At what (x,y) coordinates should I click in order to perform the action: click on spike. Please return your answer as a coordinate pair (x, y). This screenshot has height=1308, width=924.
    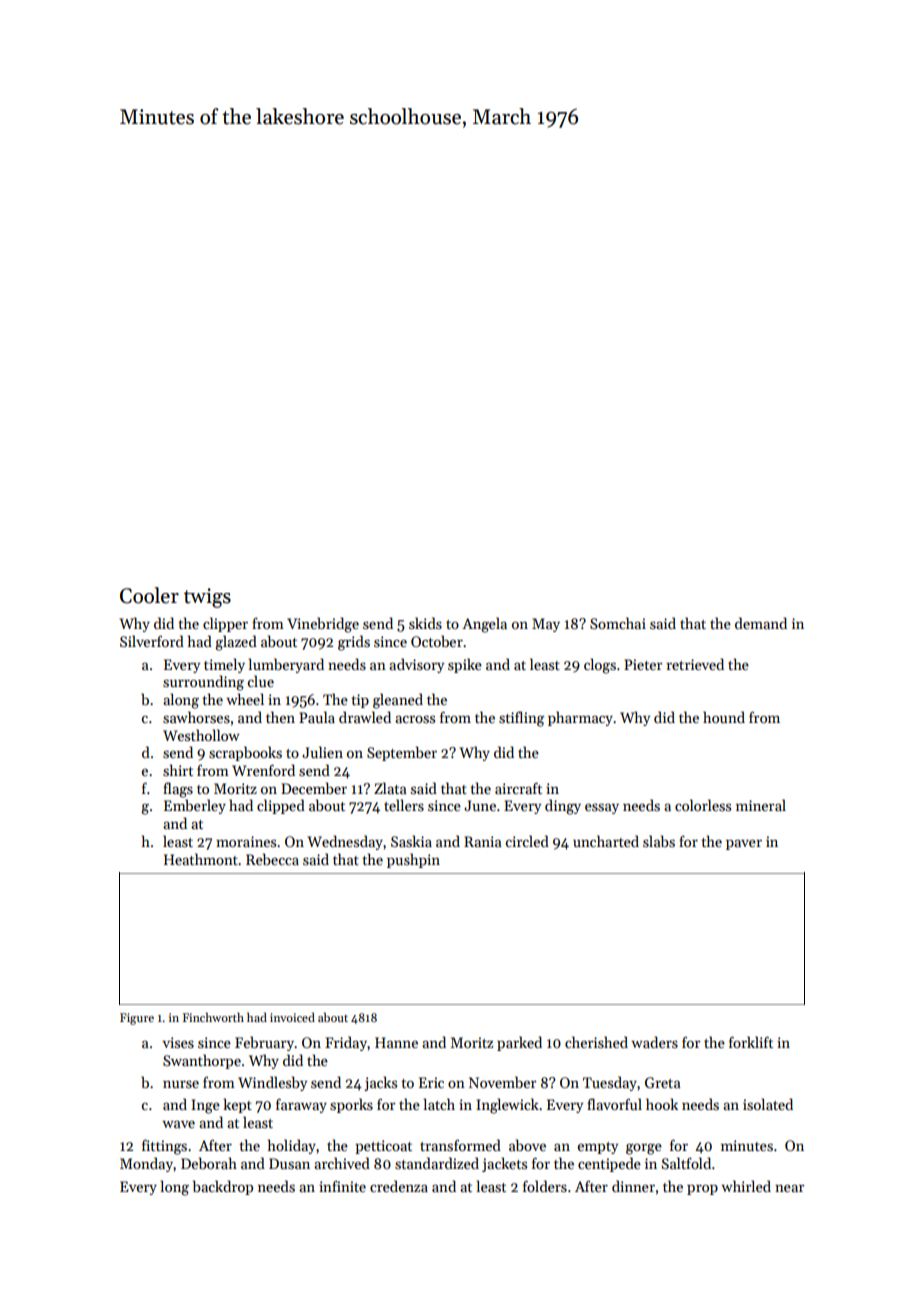
    Looking at the image, I should click on (465, 665).
